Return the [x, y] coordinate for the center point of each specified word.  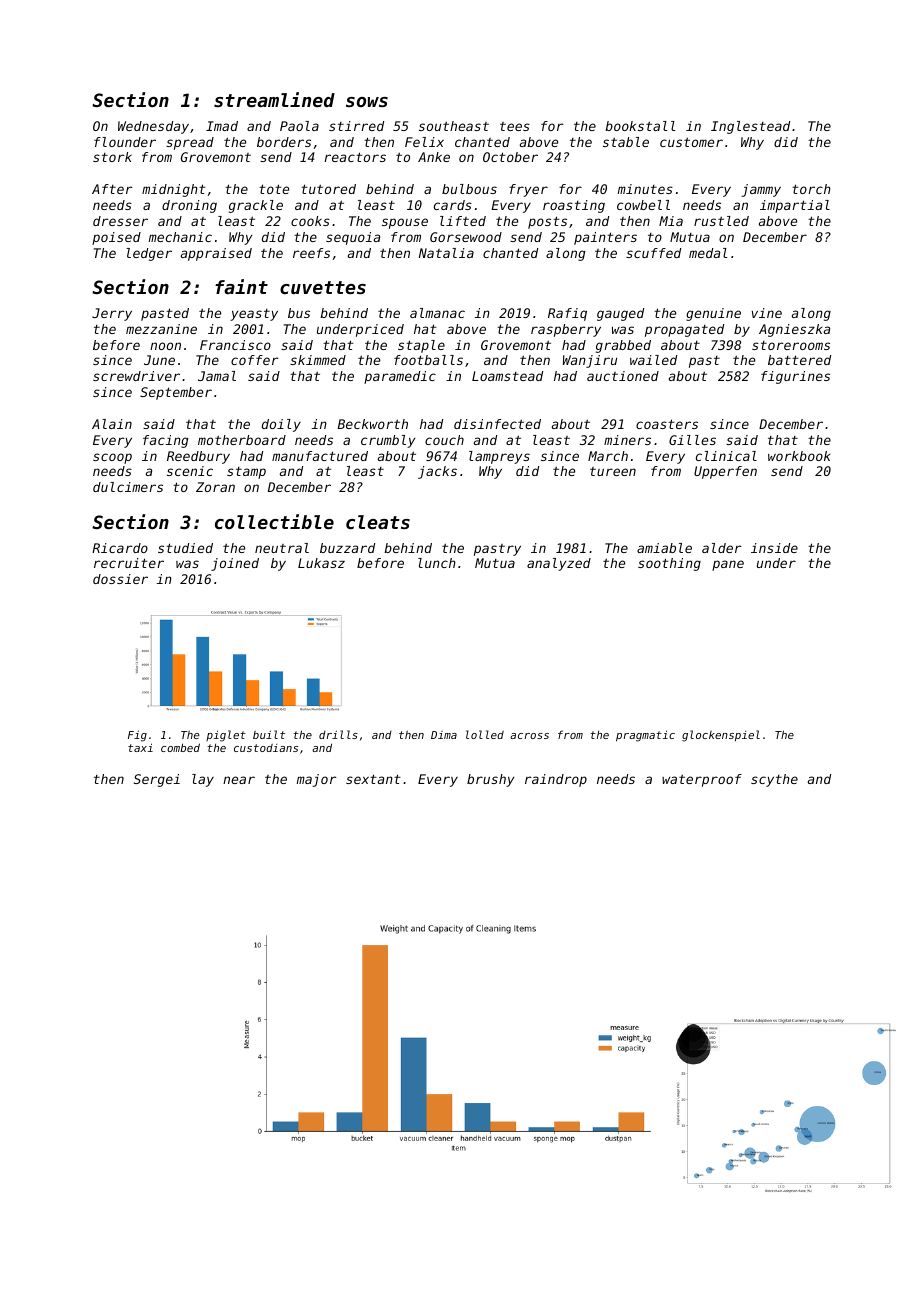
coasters [667, 424]
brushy [490, 780]
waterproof [702, 780]
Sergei [157, 780]
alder [722, 548]
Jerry [112, 314]
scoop [112, 458]
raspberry [566, 330]
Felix [424, 142]
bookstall [640, 126]
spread [190, 143]
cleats [378, 522]
